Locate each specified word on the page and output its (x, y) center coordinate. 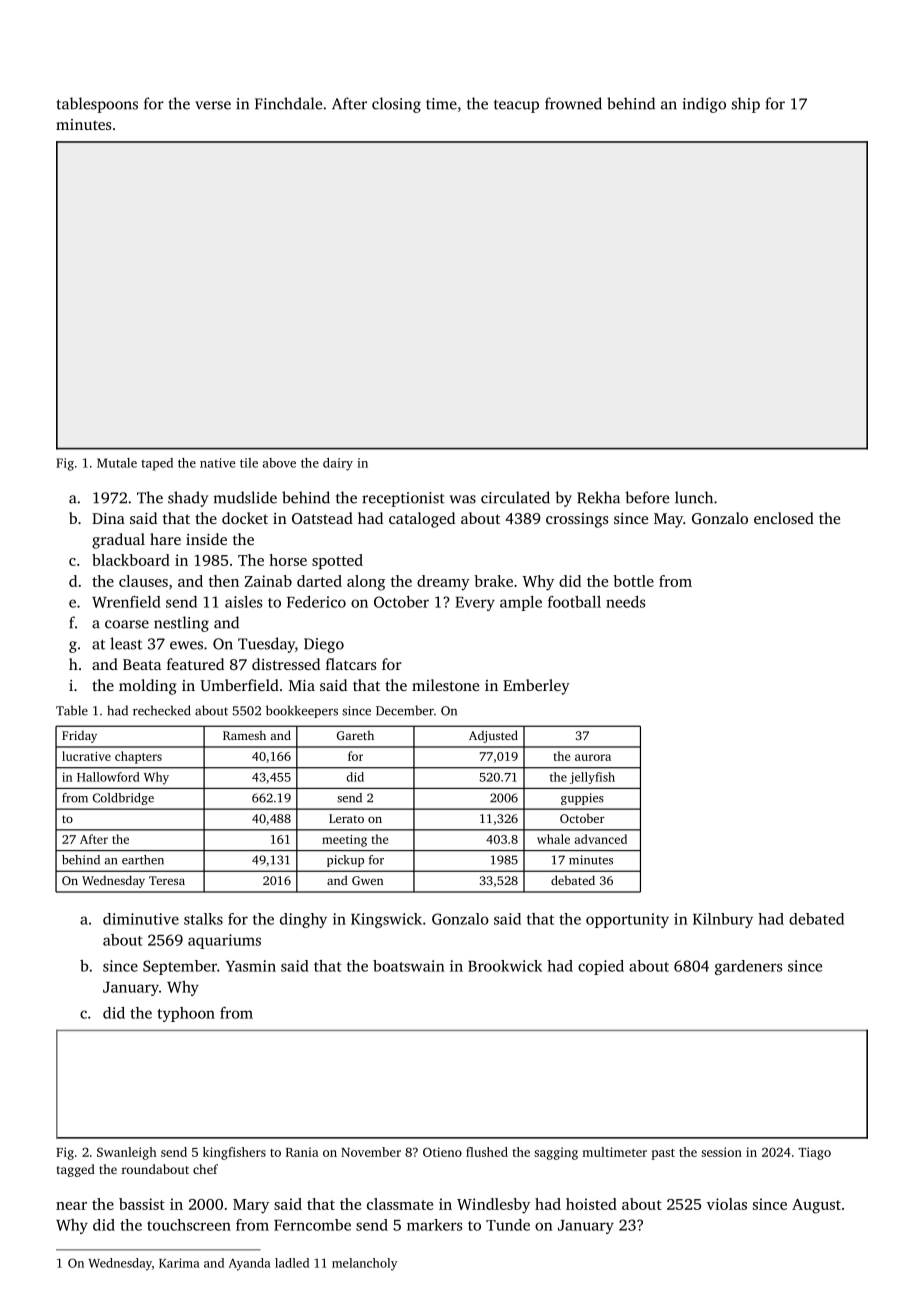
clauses (143, 581)
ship (746, 105)
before (647, 497)
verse (213, 105)
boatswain (408, 966)
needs (625, 602)
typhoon (186, 1014)
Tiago (814, 1153)
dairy (338, 464)
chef (205, 1169)
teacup (516, 106)
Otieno (442, 1152)
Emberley (536, 687)
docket (245, 518)
